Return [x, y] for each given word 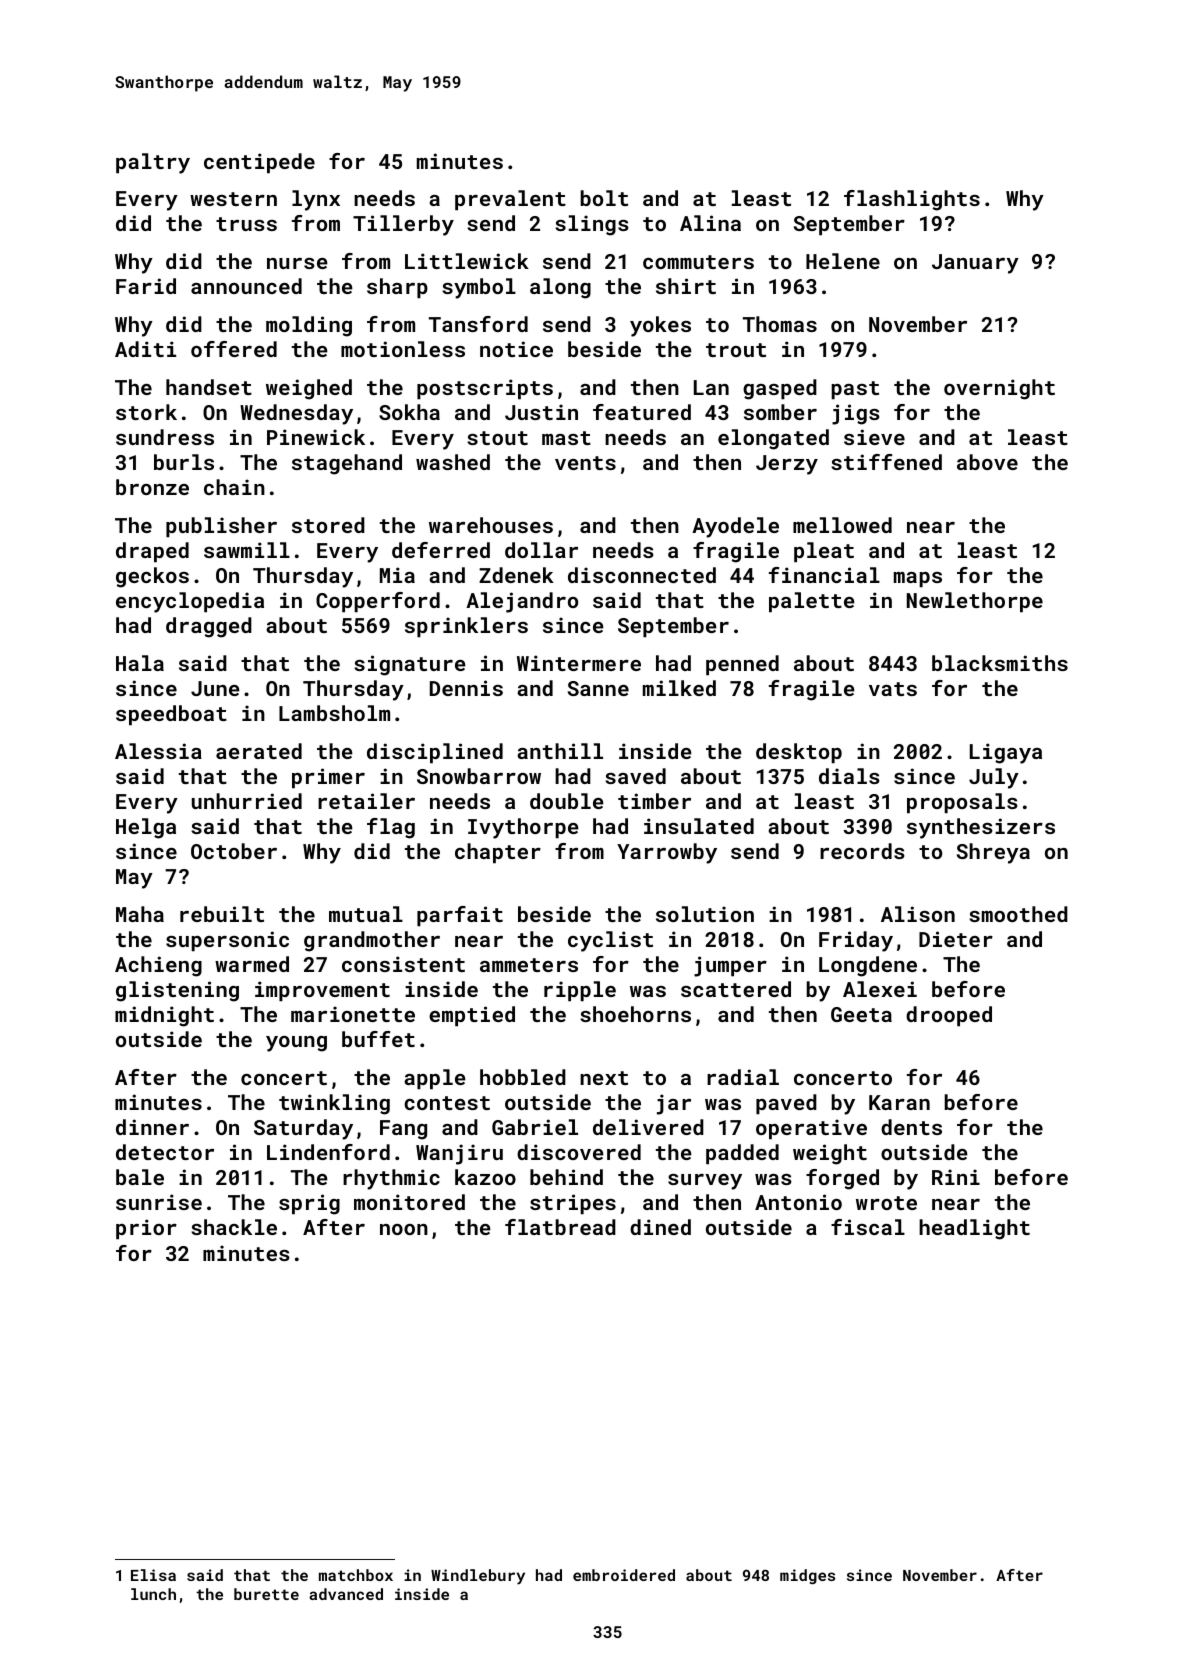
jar [674, 1104]
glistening [177, 991]
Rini [956, 1177]
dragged [209, 627]
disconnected [642, 575]
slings [592, 225]
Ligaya [1006, 753]
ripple [580, 991]
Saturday [303, 1129]
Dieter [956, 939]
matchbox [356, 1575]
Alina [710, 223]
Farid [146, 286]
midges [807, 1576]
